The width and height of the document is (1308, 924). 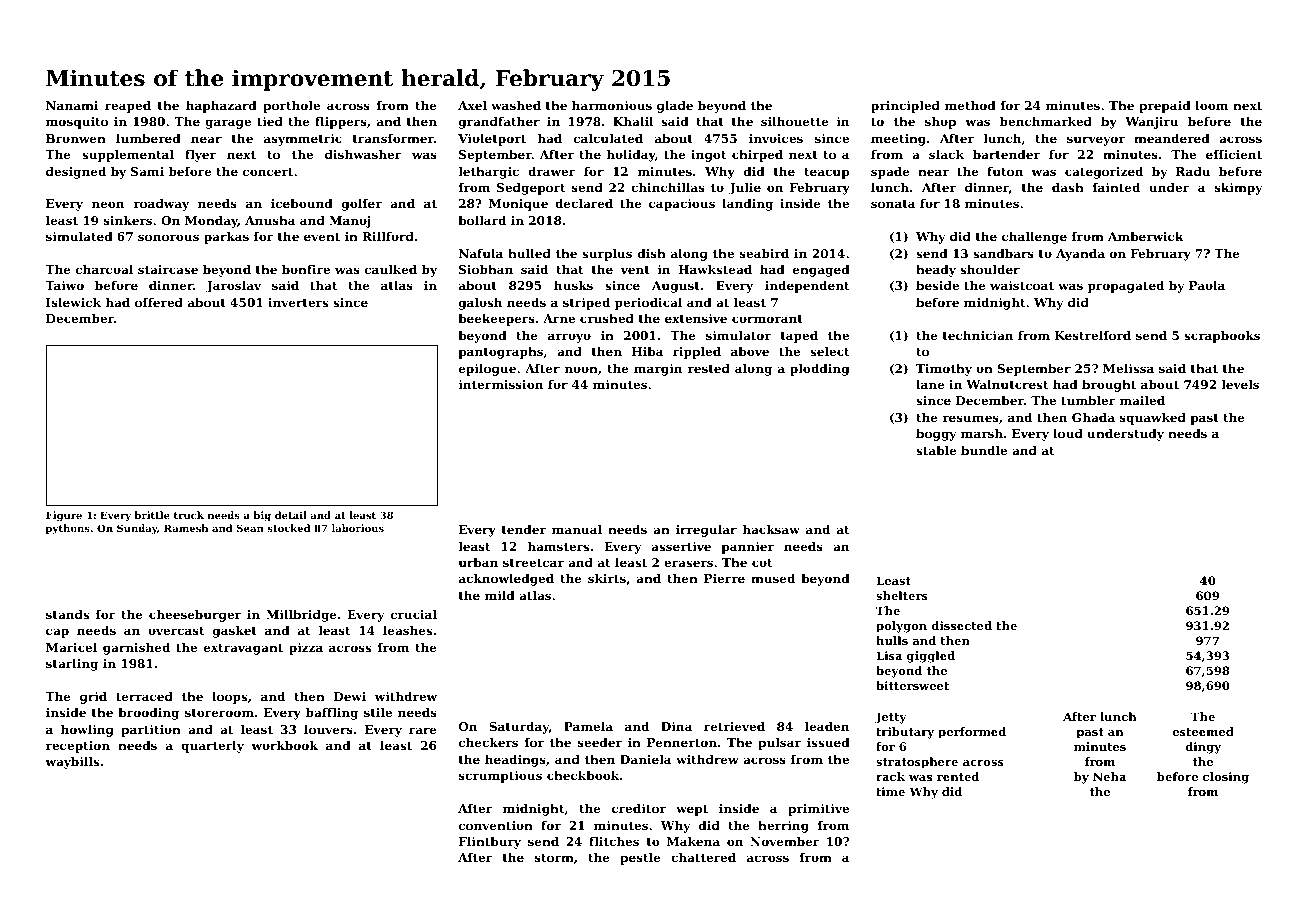 What do you see at coordinates (931, 657) in the document?
I see `giggled` at bounding box center [931, 657].
